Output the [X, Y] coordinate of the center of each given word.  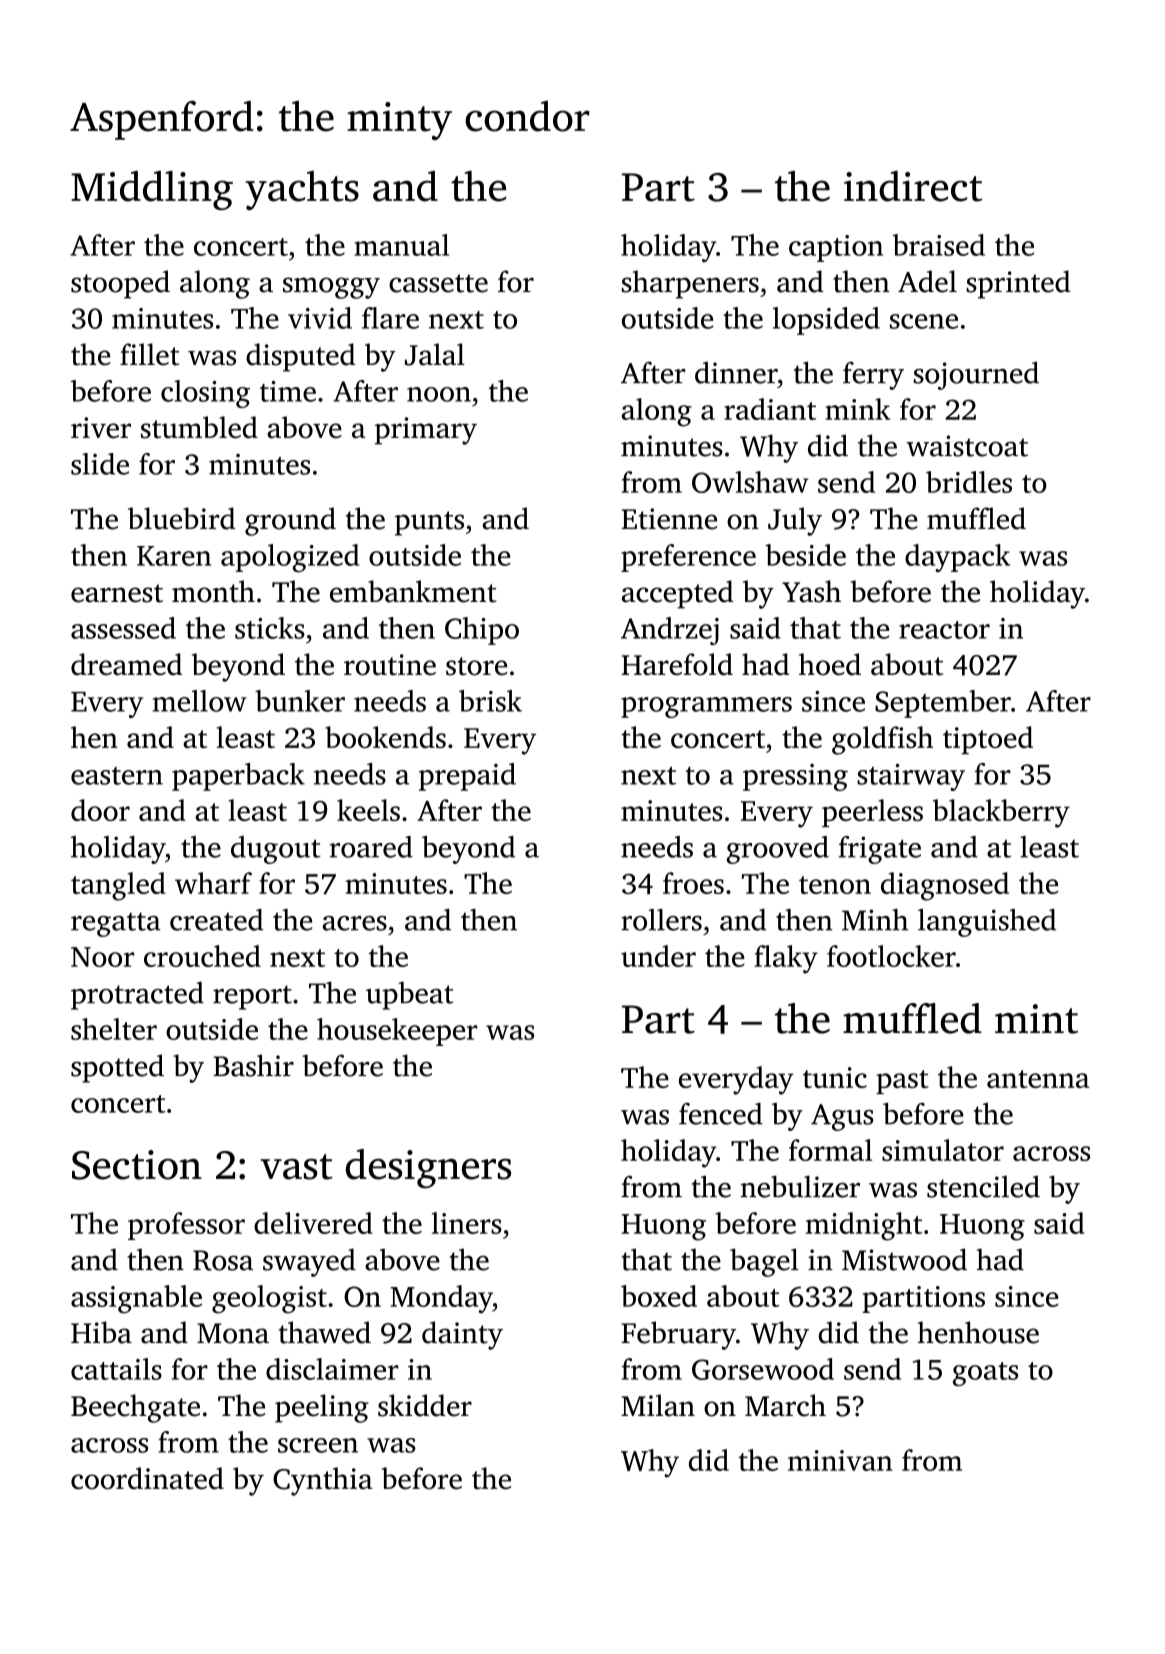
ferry [873, 376]
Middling [152, 190]
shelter [114, 1029]
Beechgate [135, 1408]
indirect [913, 186]
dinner [736, 373]
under [658, 956]
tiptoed [988, 740]
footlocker [891, 956]
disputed [300, 357]
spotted [117, 1068]
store [476, 666]
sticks [270, 628]
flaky [786, 959]
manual [401, 245]
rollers [661, 920]
